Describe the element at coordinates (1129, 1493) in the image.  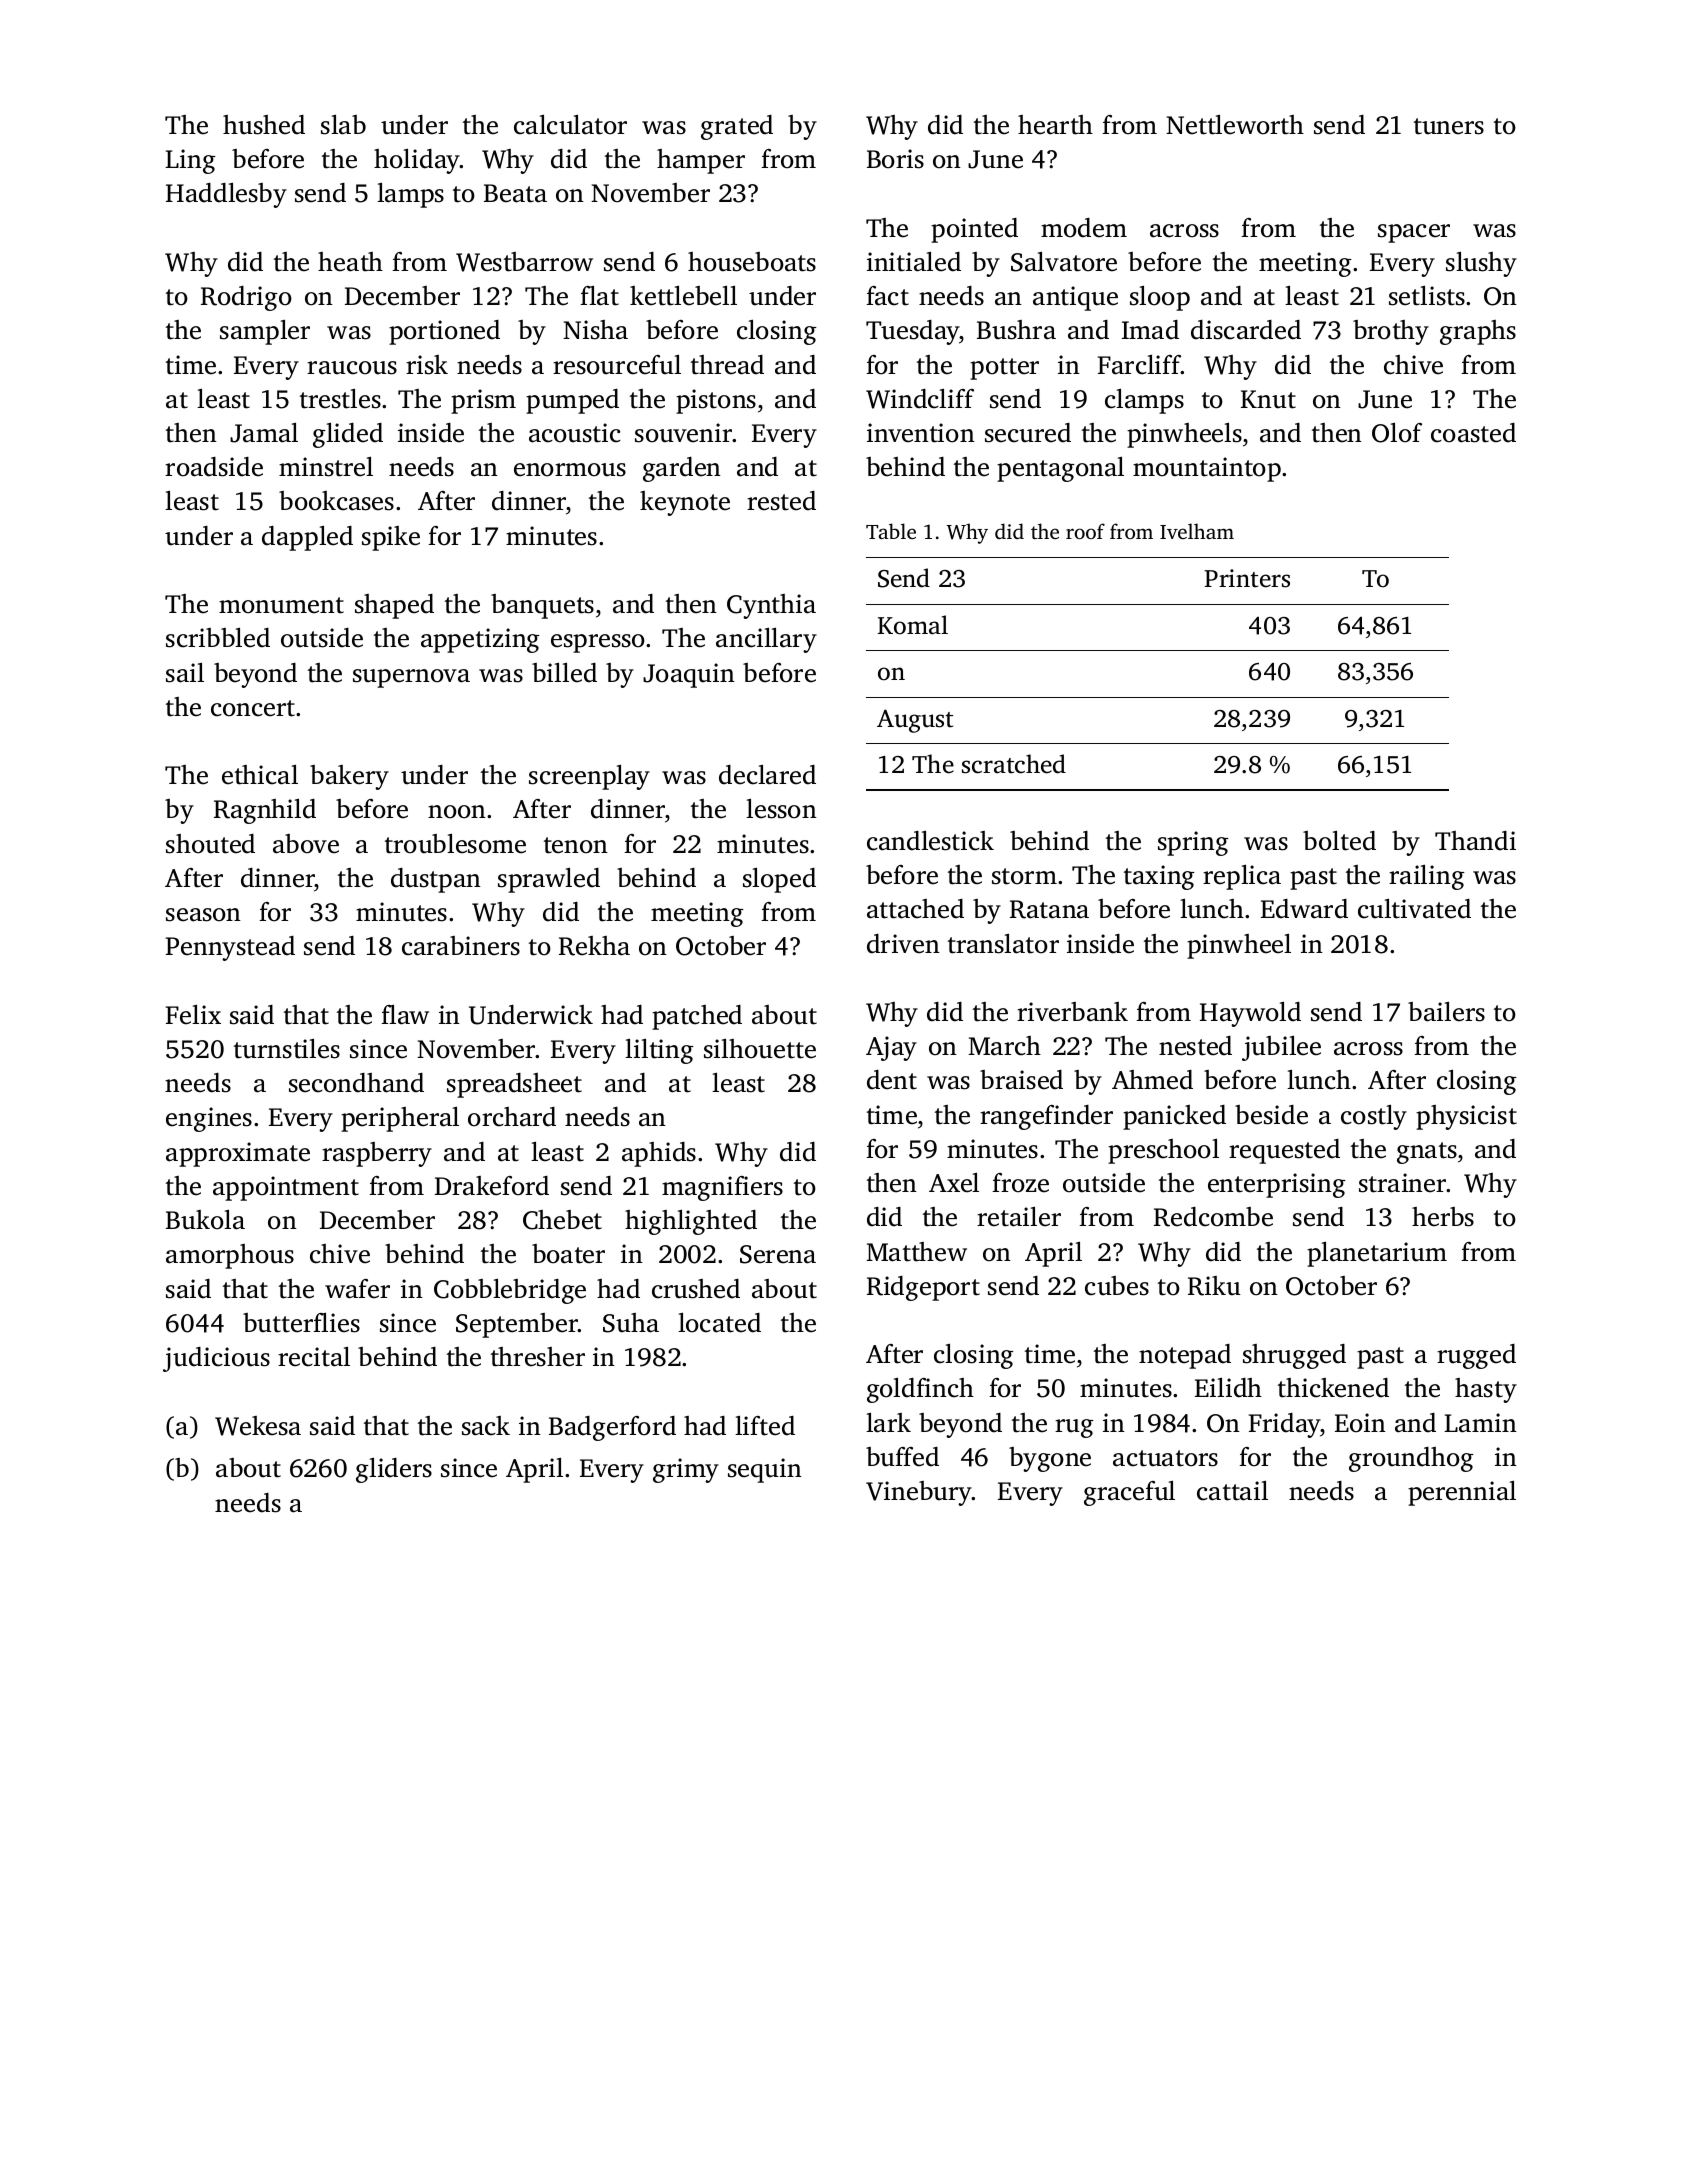
I see `graceful` at that location.
